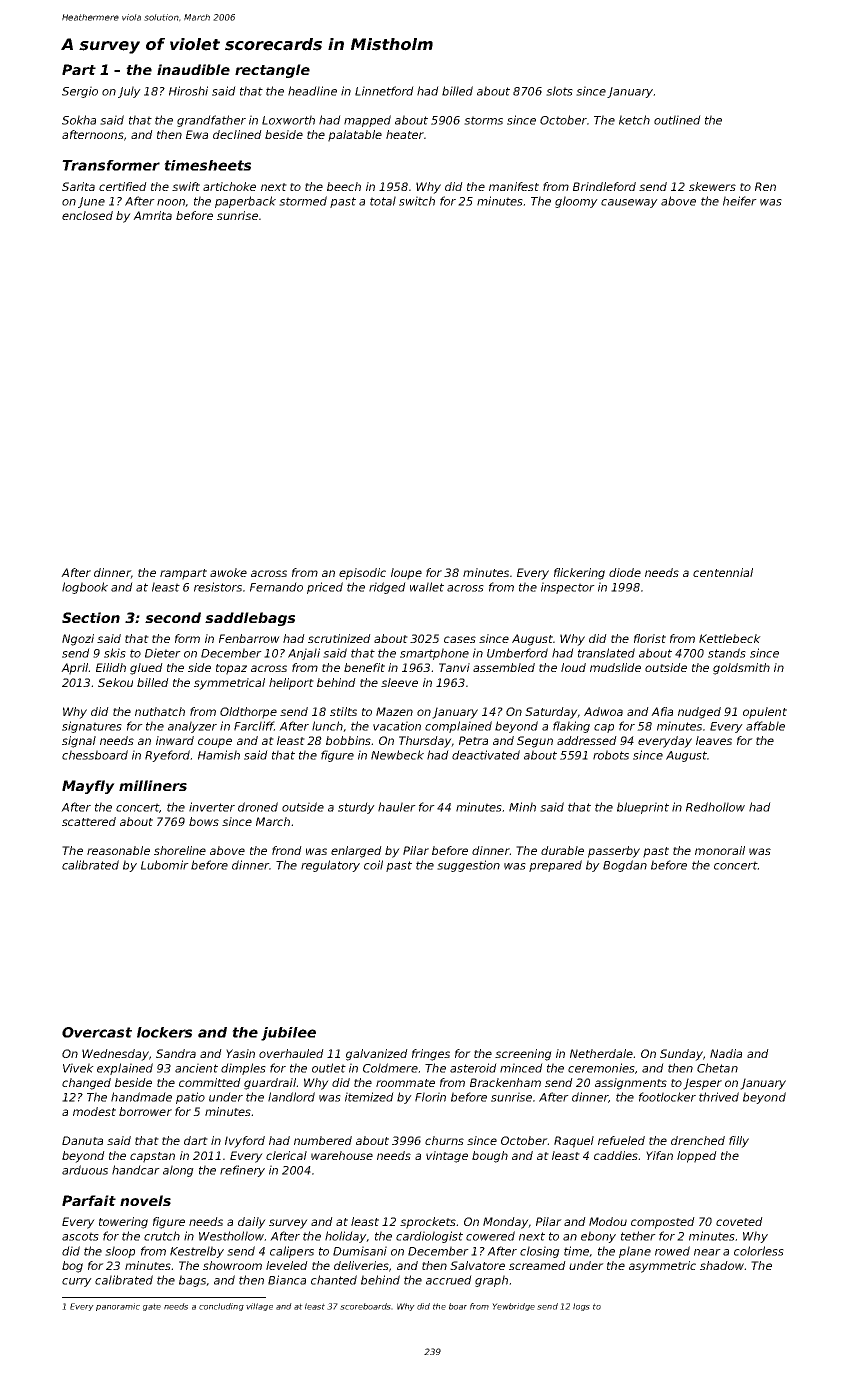  What do you see at coordinates (505, 1223) in the document?
I see `Monday` at bounding box center [505, 1223].
